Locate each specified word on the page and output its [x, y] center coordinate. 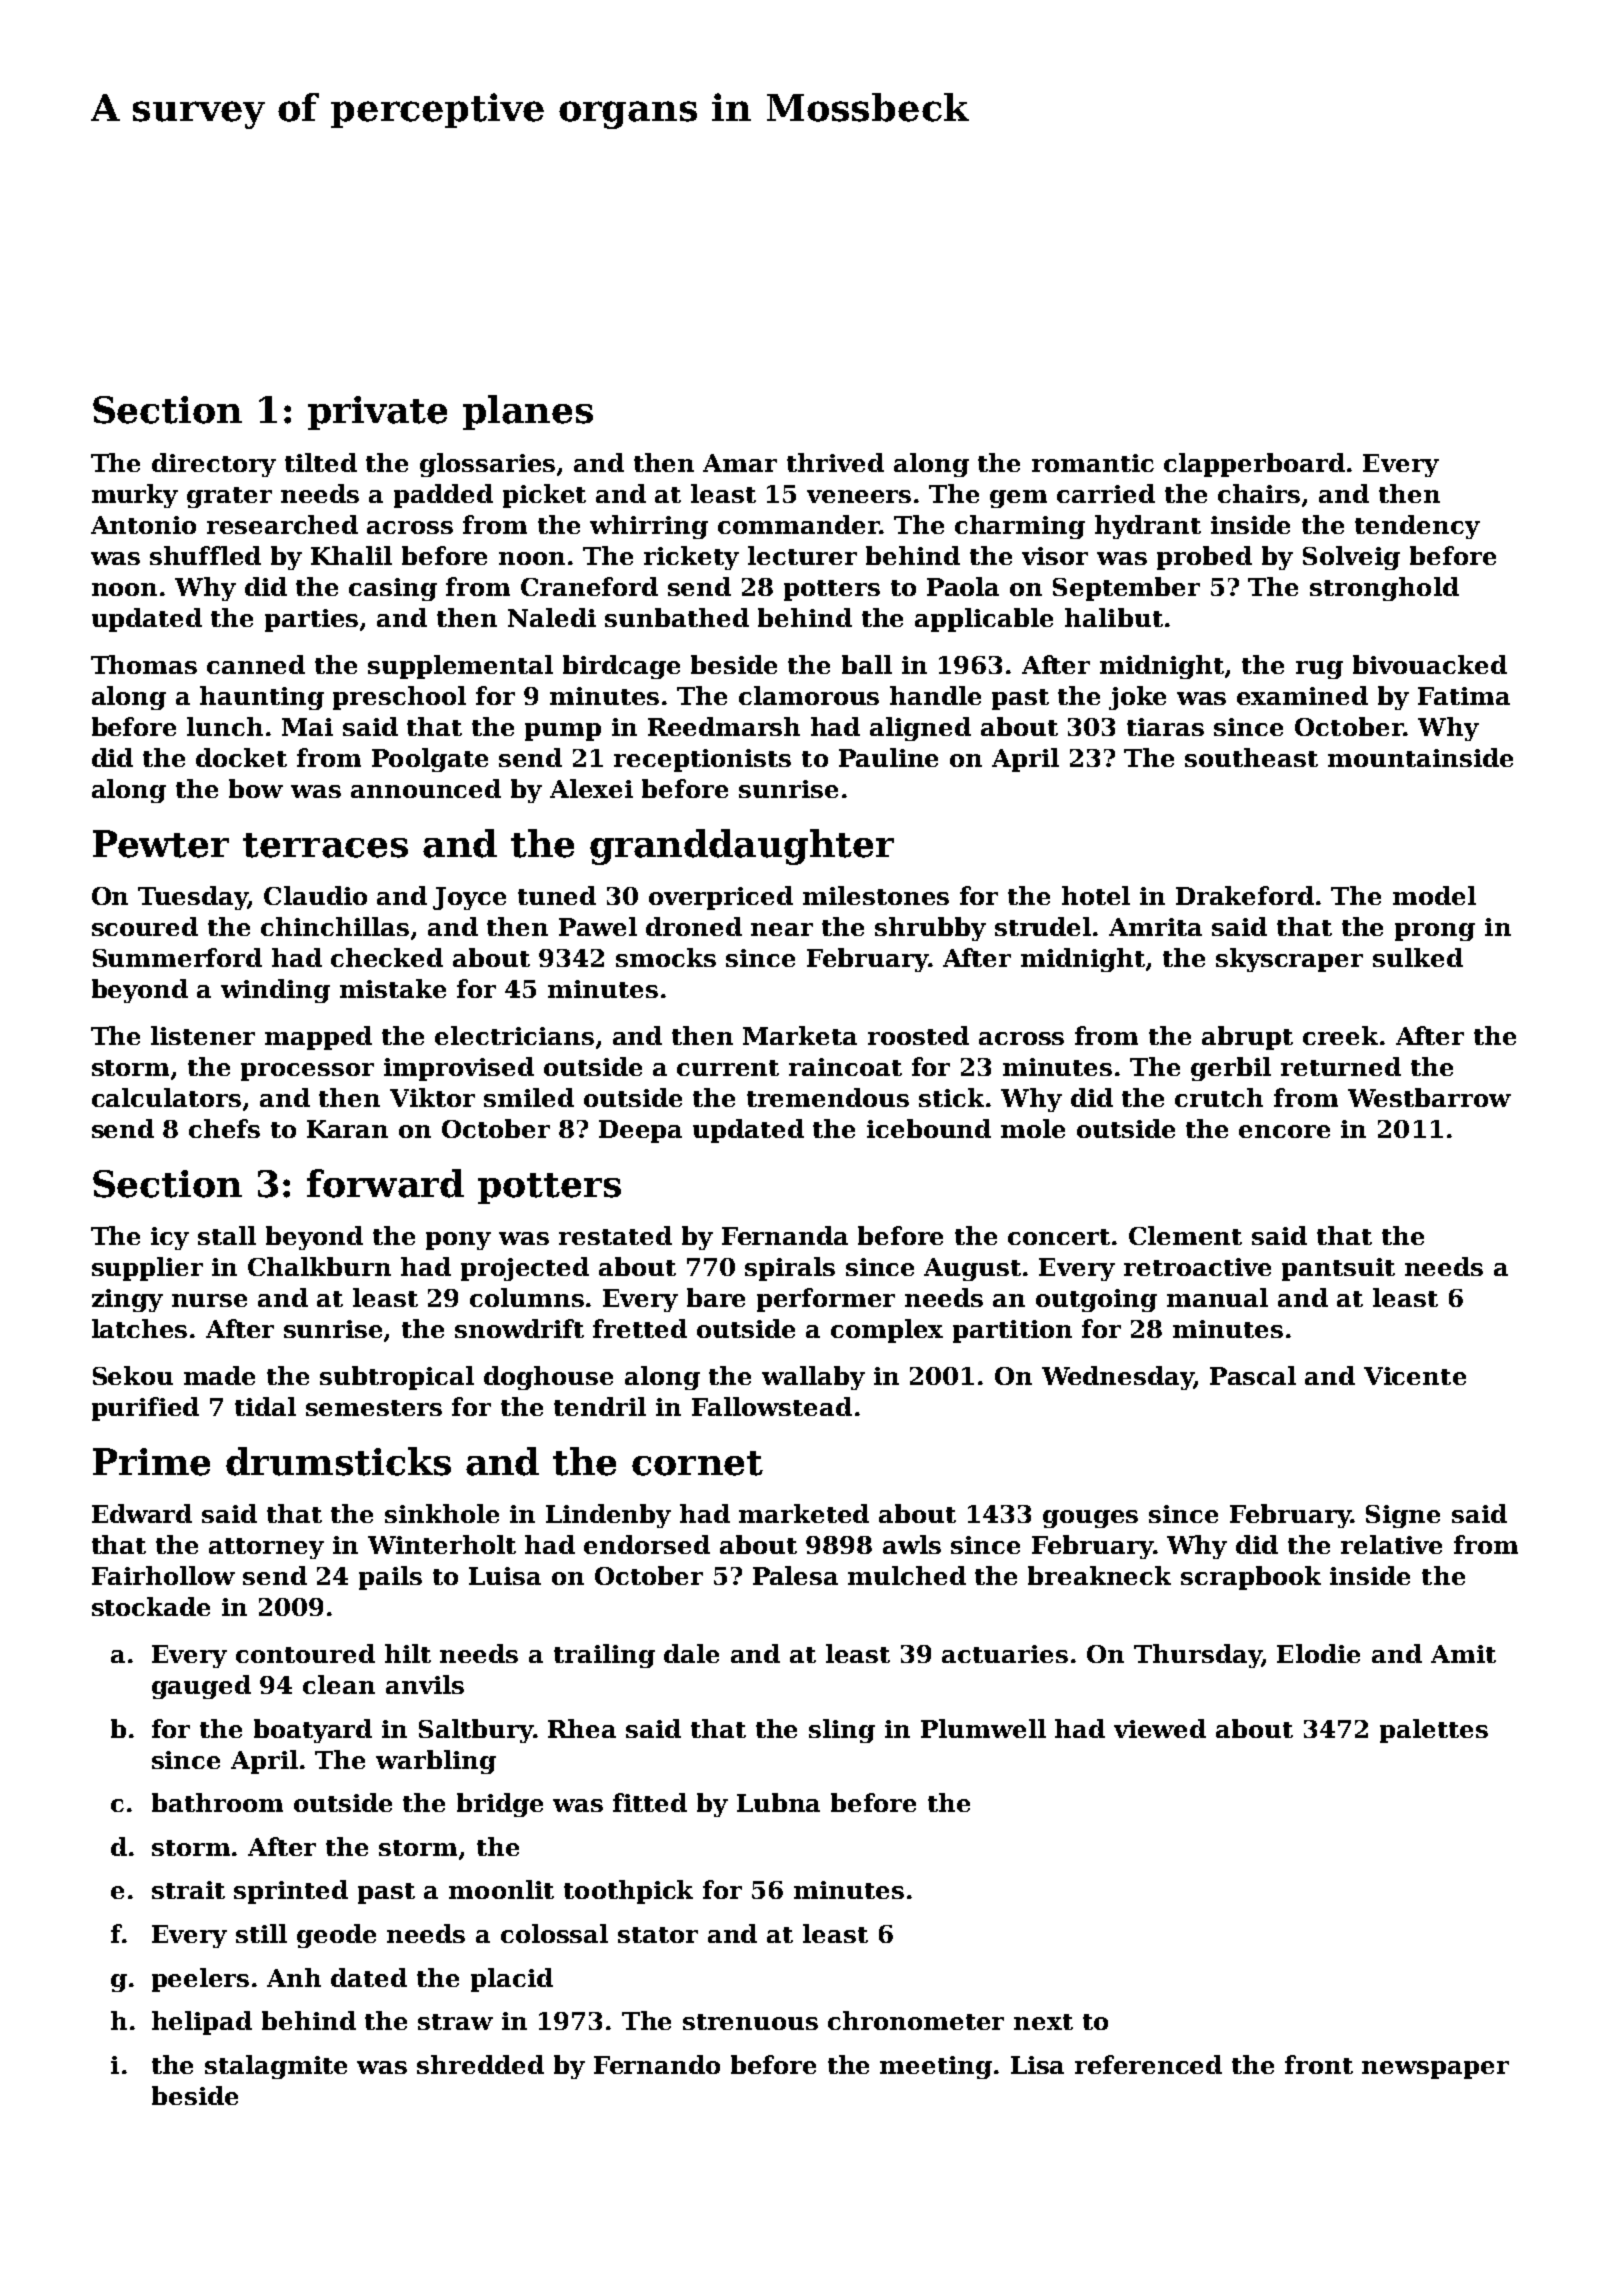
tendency [1417, 527]
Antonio [143, 525]
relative [1391, 1544]
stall [227, 1235]
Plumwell [983, 1728]
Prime [151, 1462]
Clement [1185, 1235]
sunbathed [677, 617]
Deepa [640, 1131]
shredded [480, 2064]
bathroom [217, 1802]
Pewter [161, 844]
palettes [1434, 1731]
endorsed [647, 1544]
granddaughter [742, 847]
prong [1435, 932]
